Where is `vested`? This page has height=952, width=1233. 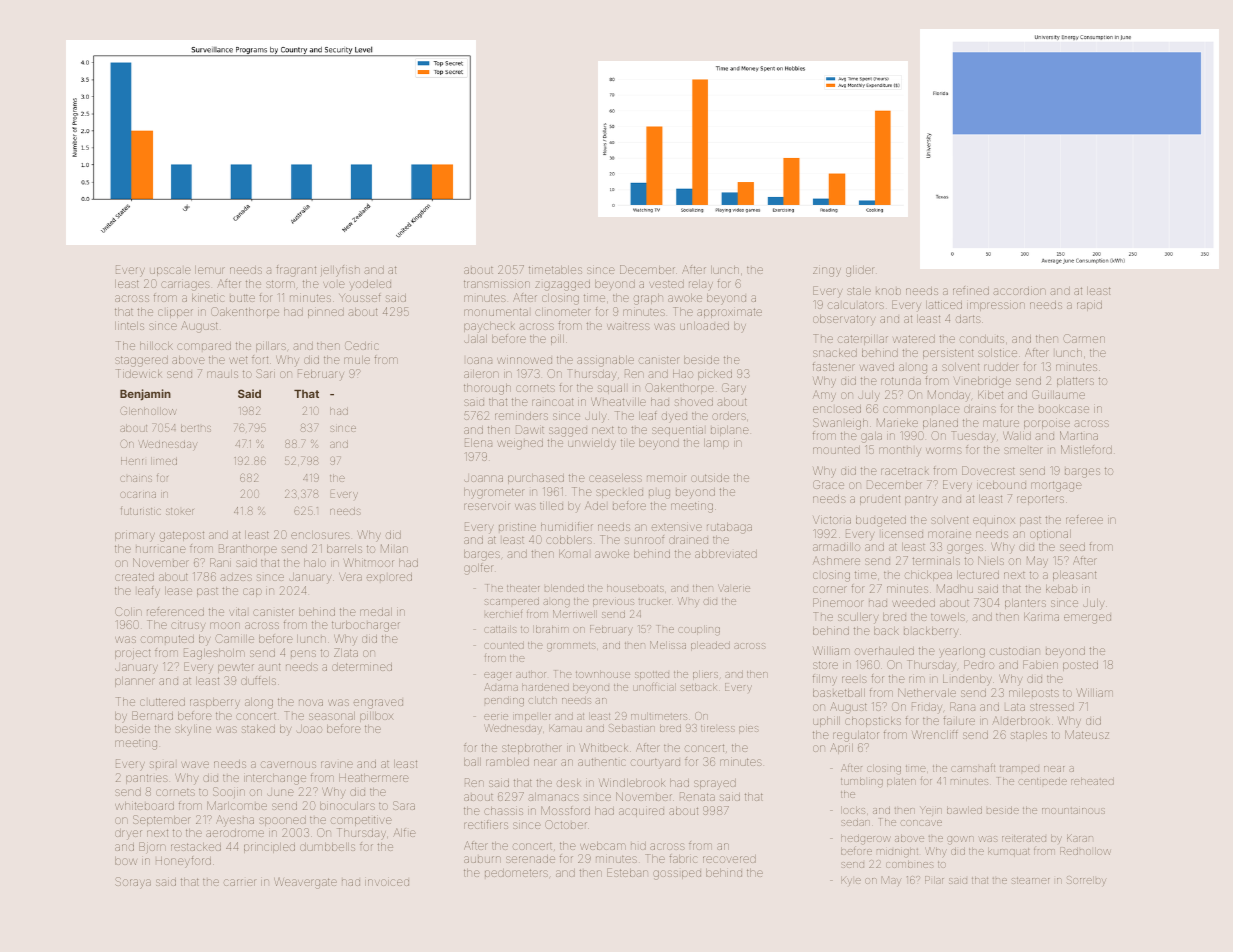 vested is located at coordinates (666, 284).
